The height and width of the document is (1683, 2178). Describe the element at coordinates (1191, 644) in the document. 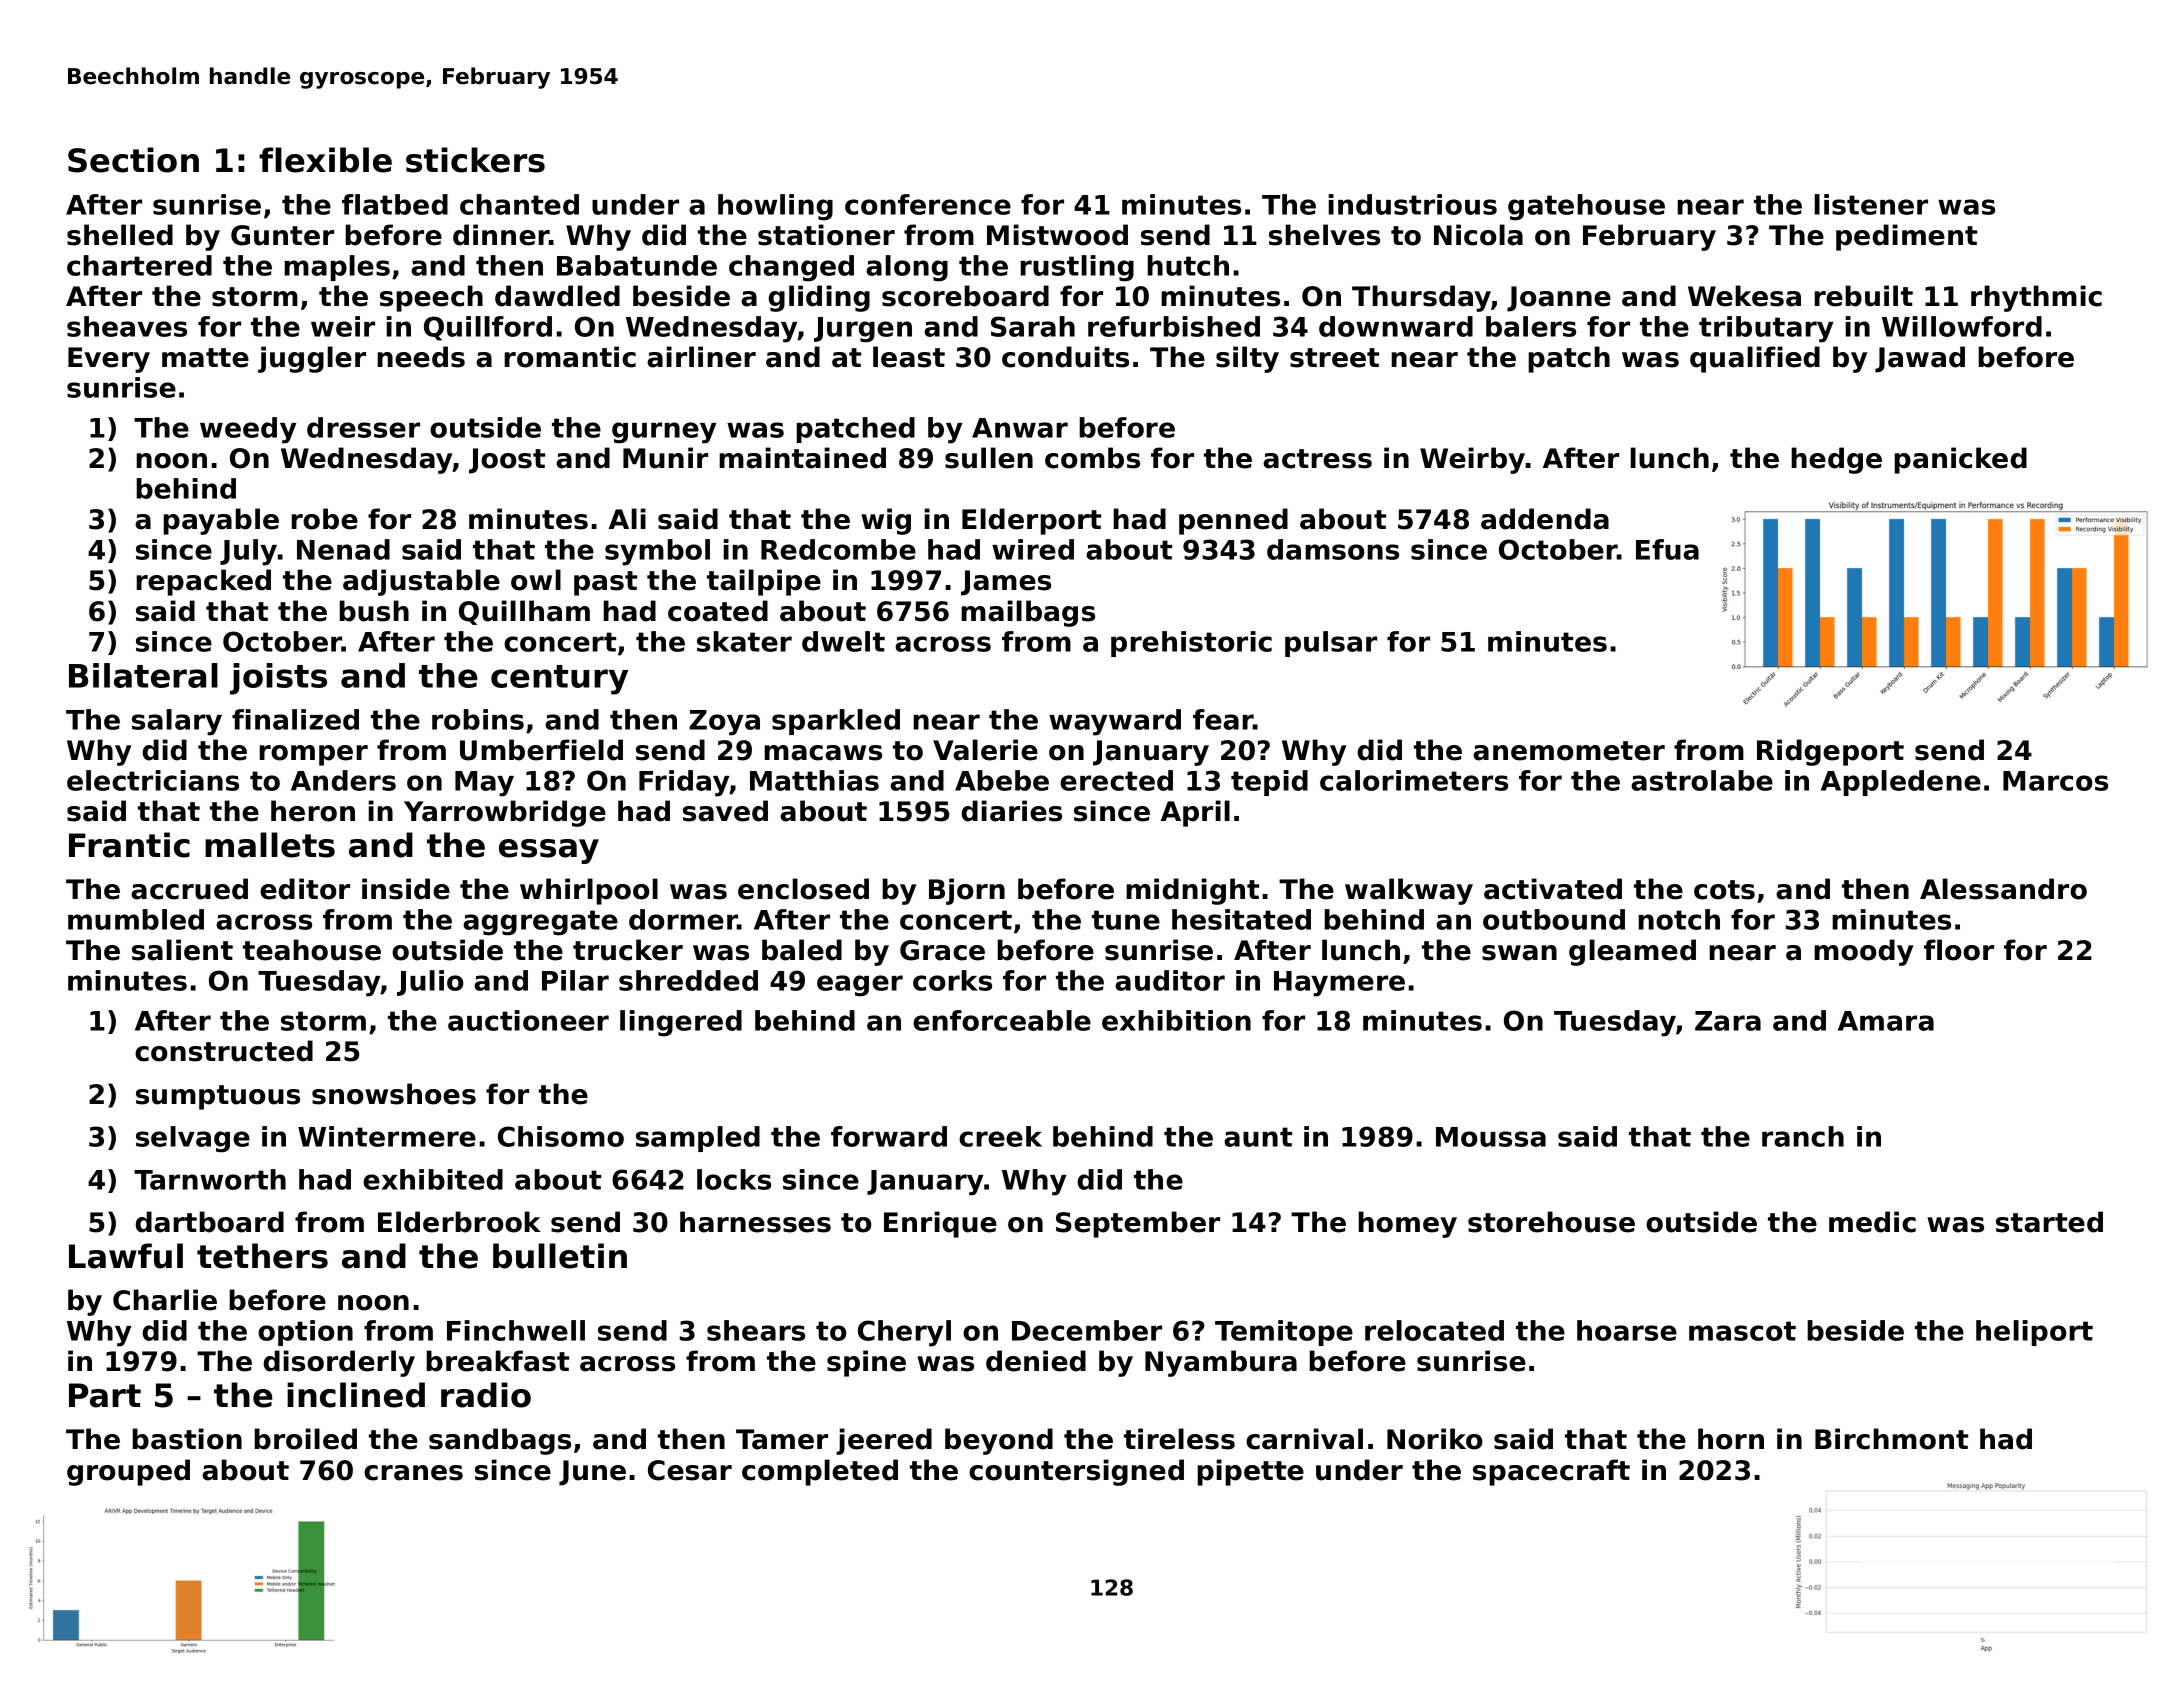

I see `prehistoric` at that location.
